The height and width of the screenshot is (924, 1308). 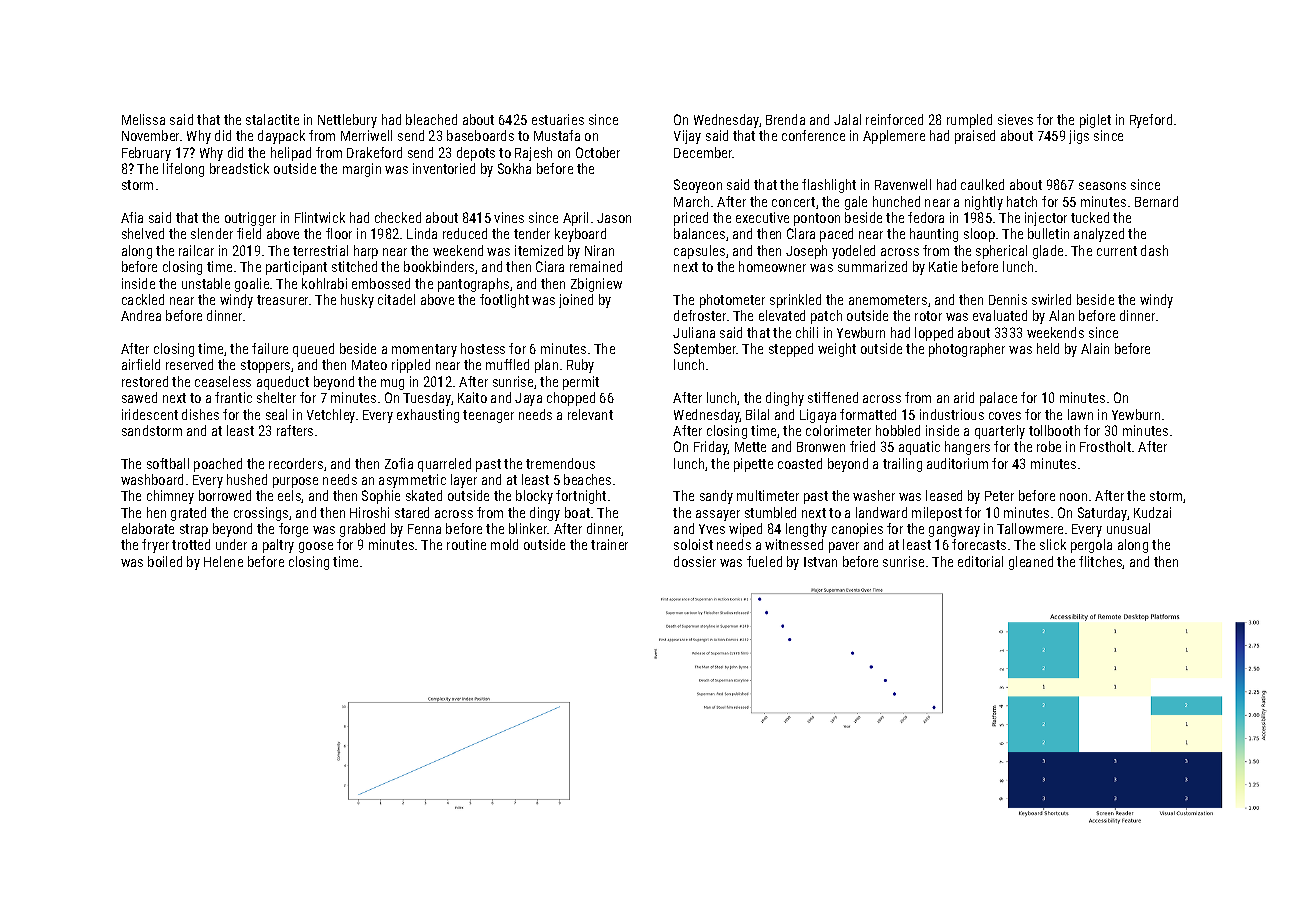 I want to click on Rajesh, so click(x=533, y=154).
